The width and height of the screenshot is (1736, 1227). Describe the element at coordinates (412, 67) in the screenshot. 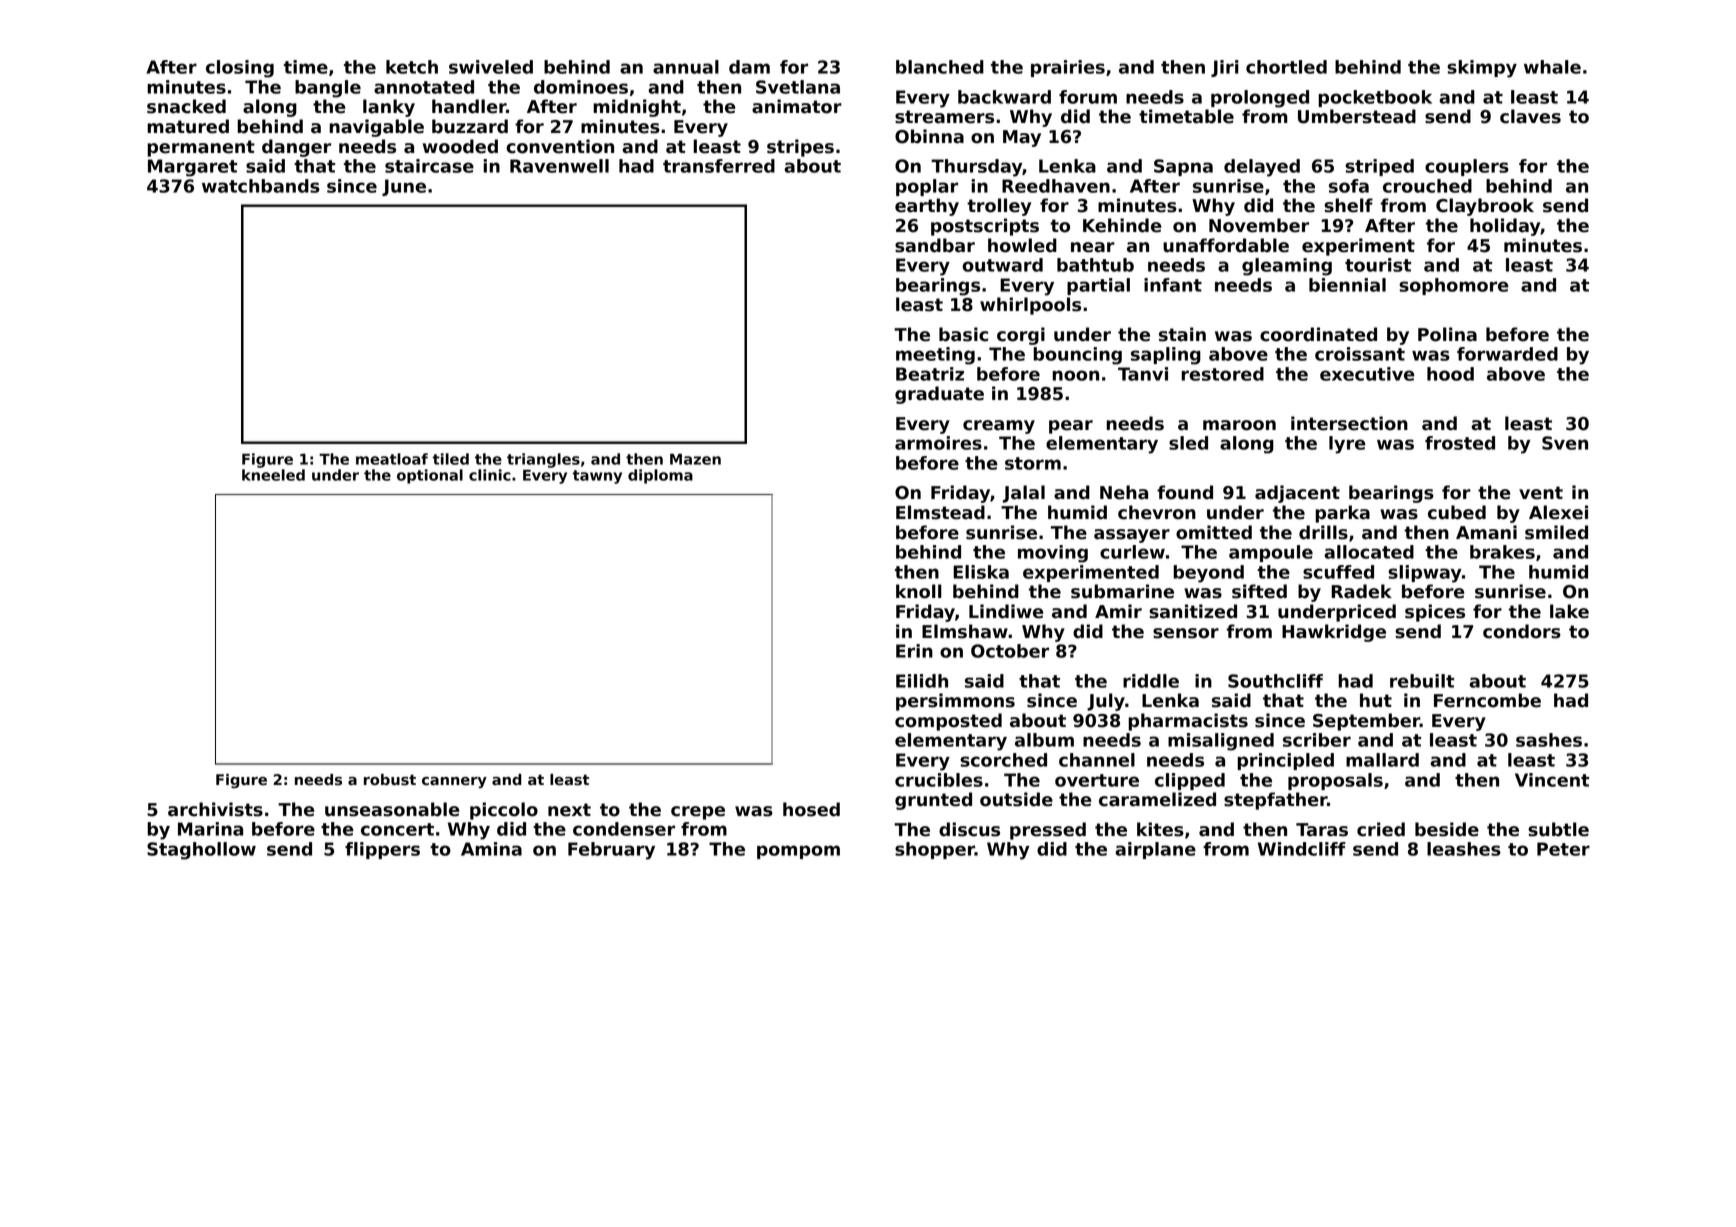

I see `ketch` at that location.
